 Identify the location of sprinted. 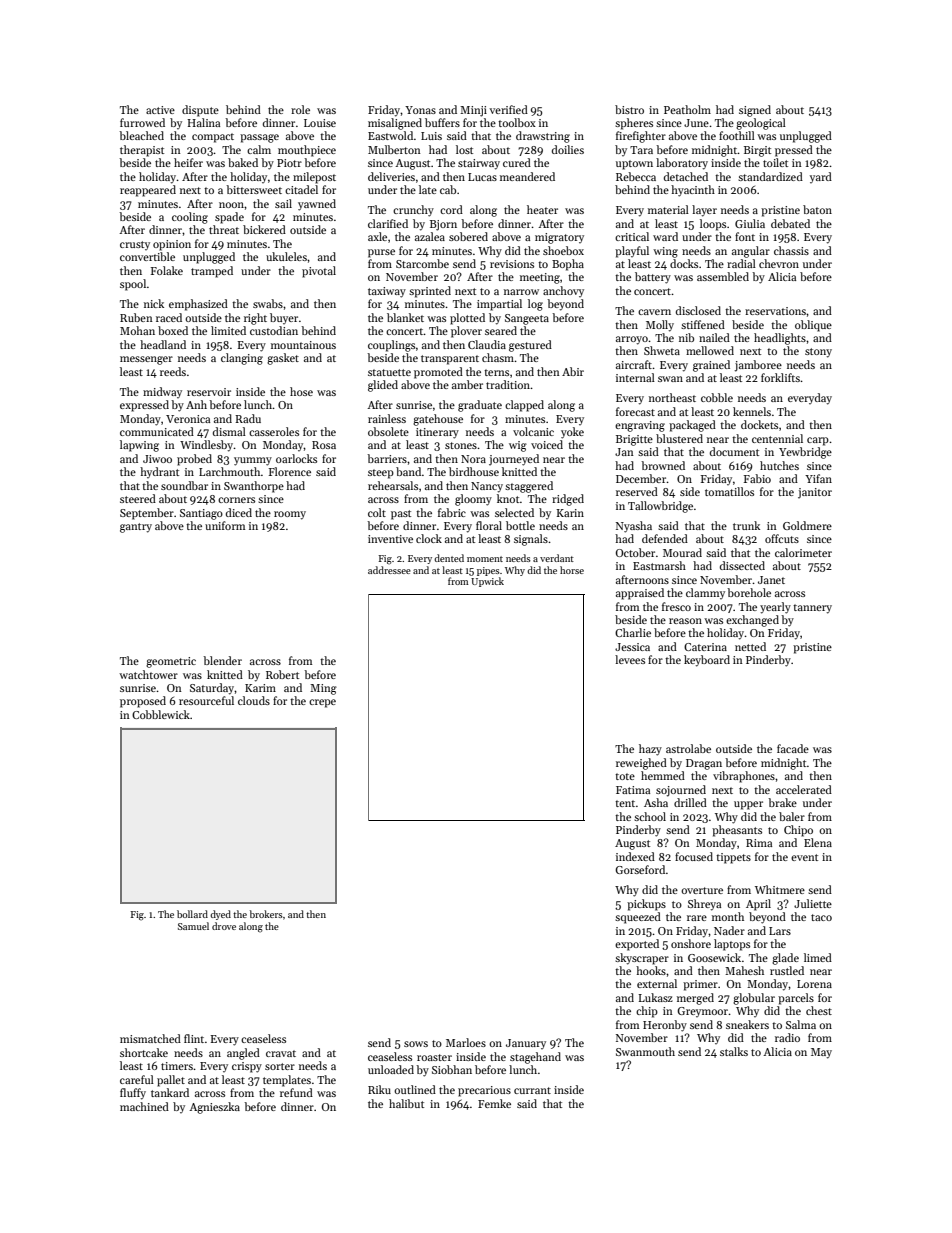
(430, 292).
